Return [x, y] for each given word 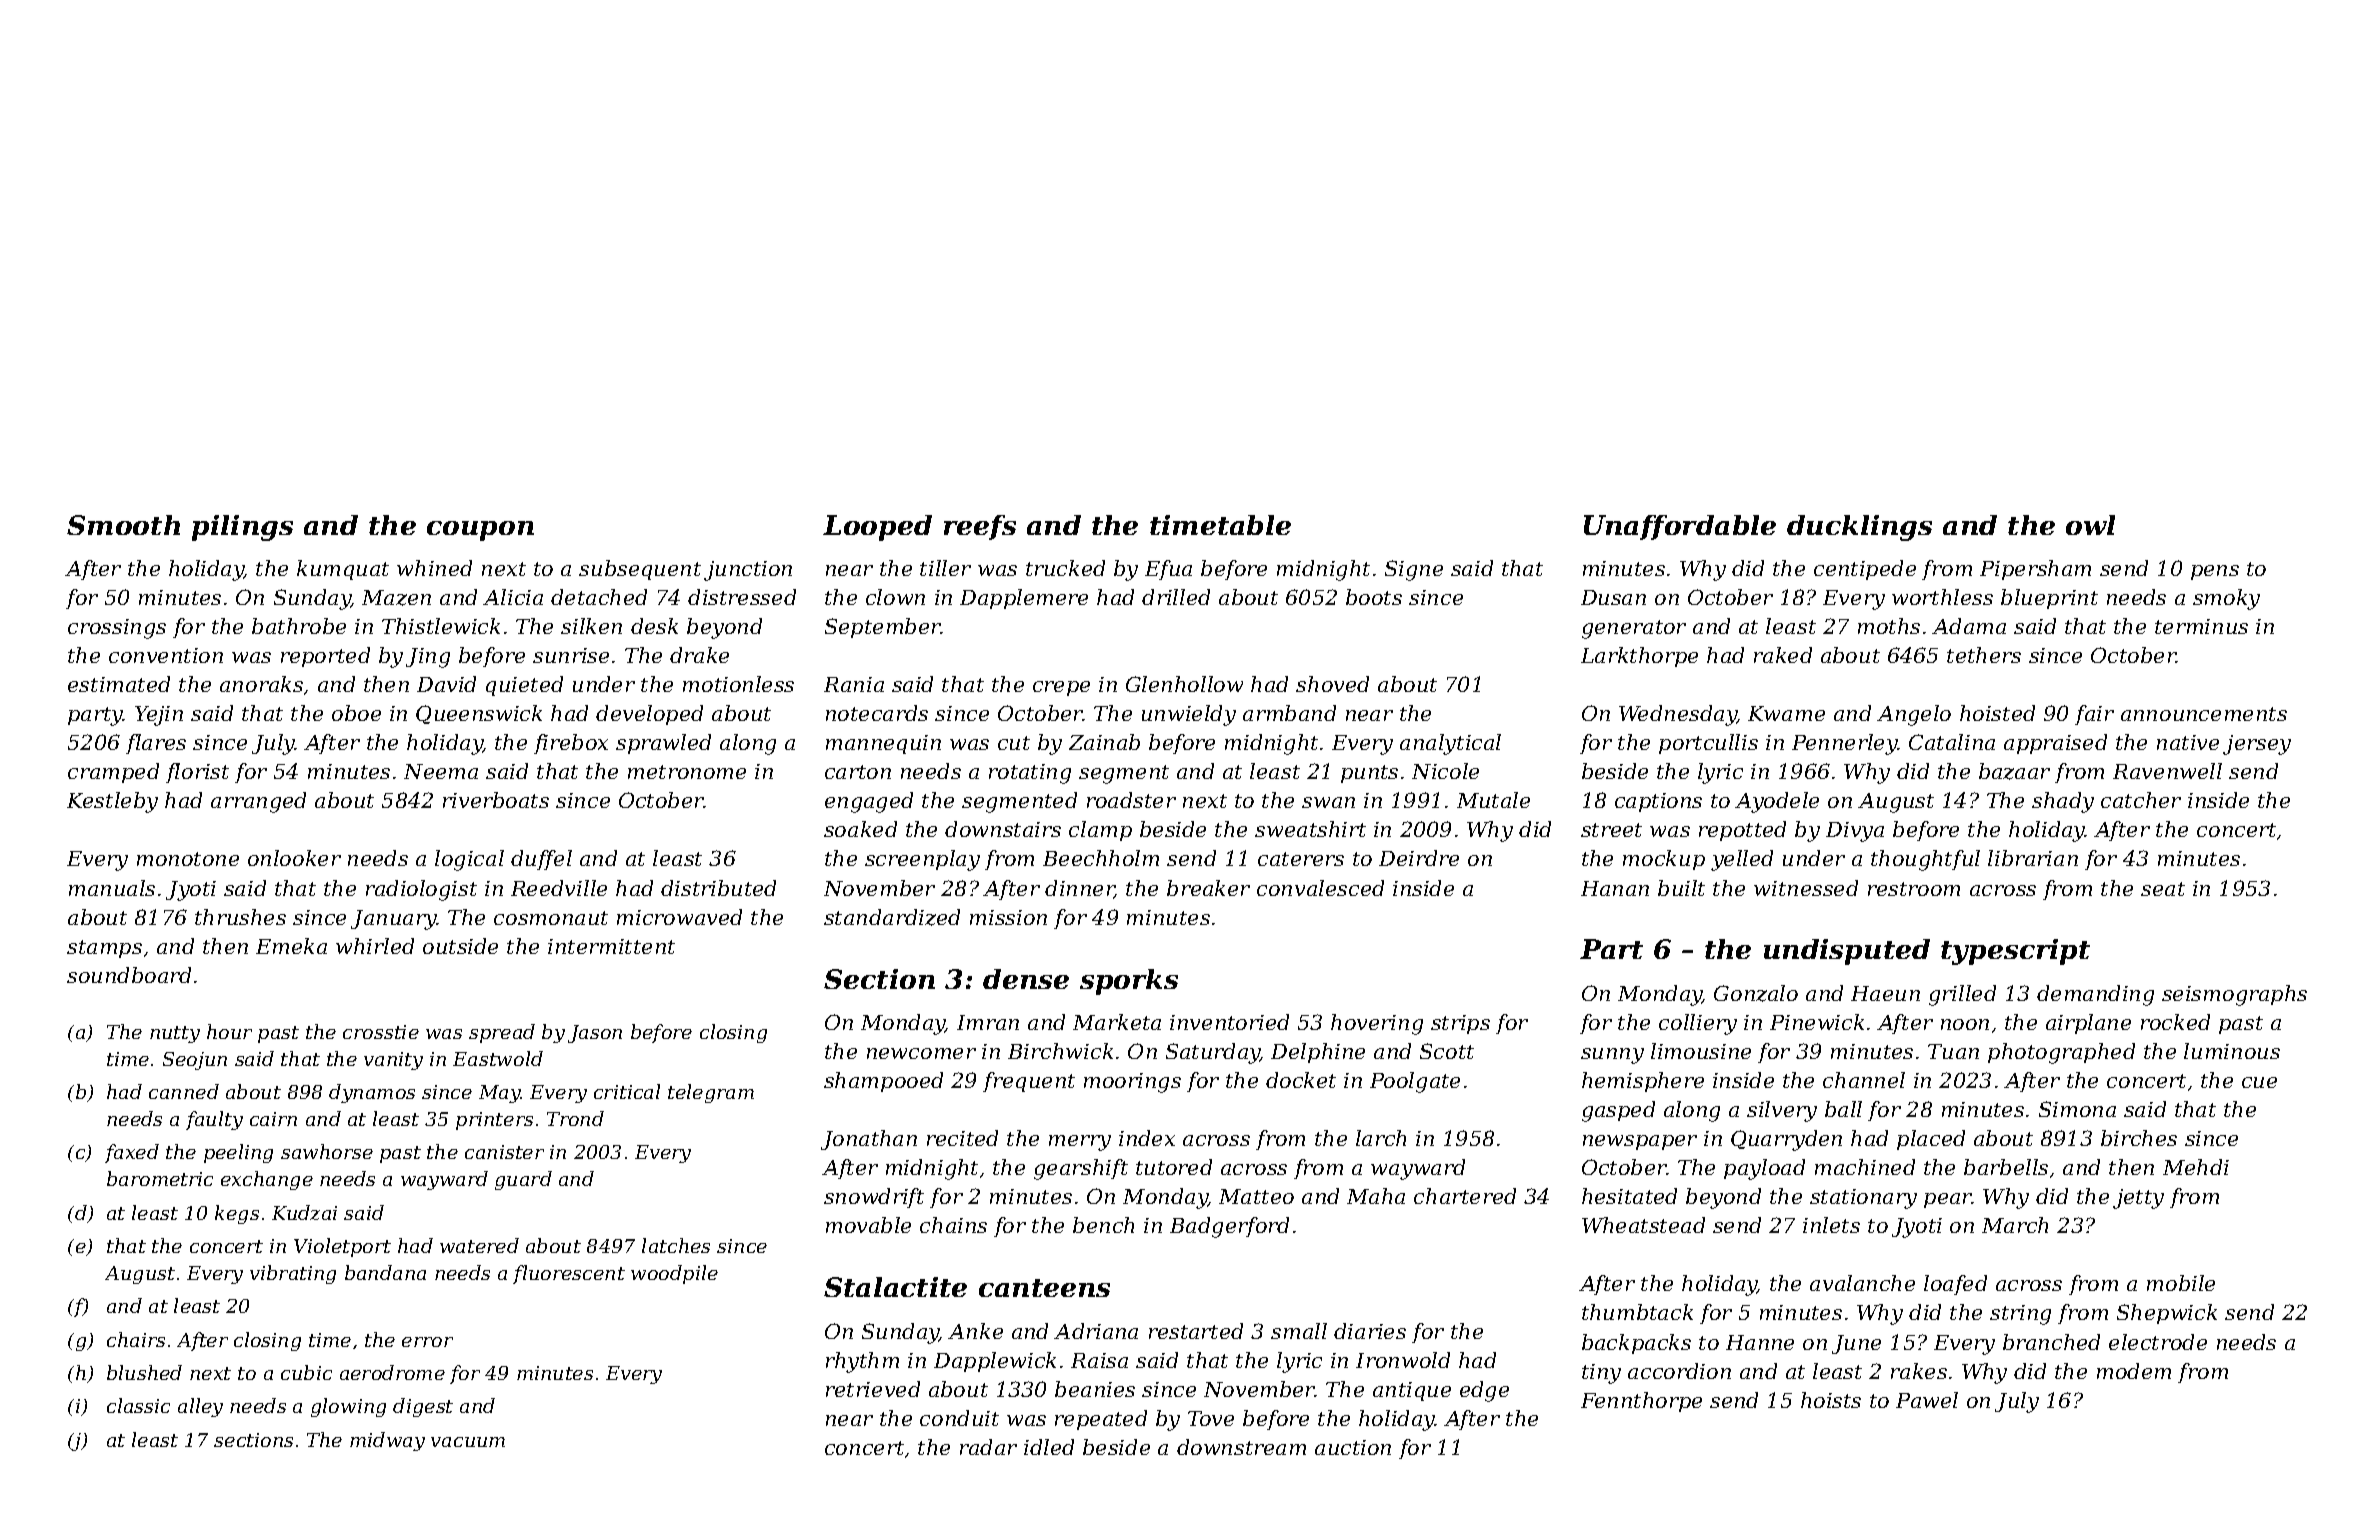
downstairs [1003, 829]
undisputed [1847, 952]
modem [2134, 1371]
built [1681, 888]
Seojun [195, 1061]
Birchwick [1060, 1051]
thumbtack [1637, 1312]
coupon [480, 531]
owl [2090, 525]
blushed [144, 1372]
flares [156, 744]
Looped [877, 528]
